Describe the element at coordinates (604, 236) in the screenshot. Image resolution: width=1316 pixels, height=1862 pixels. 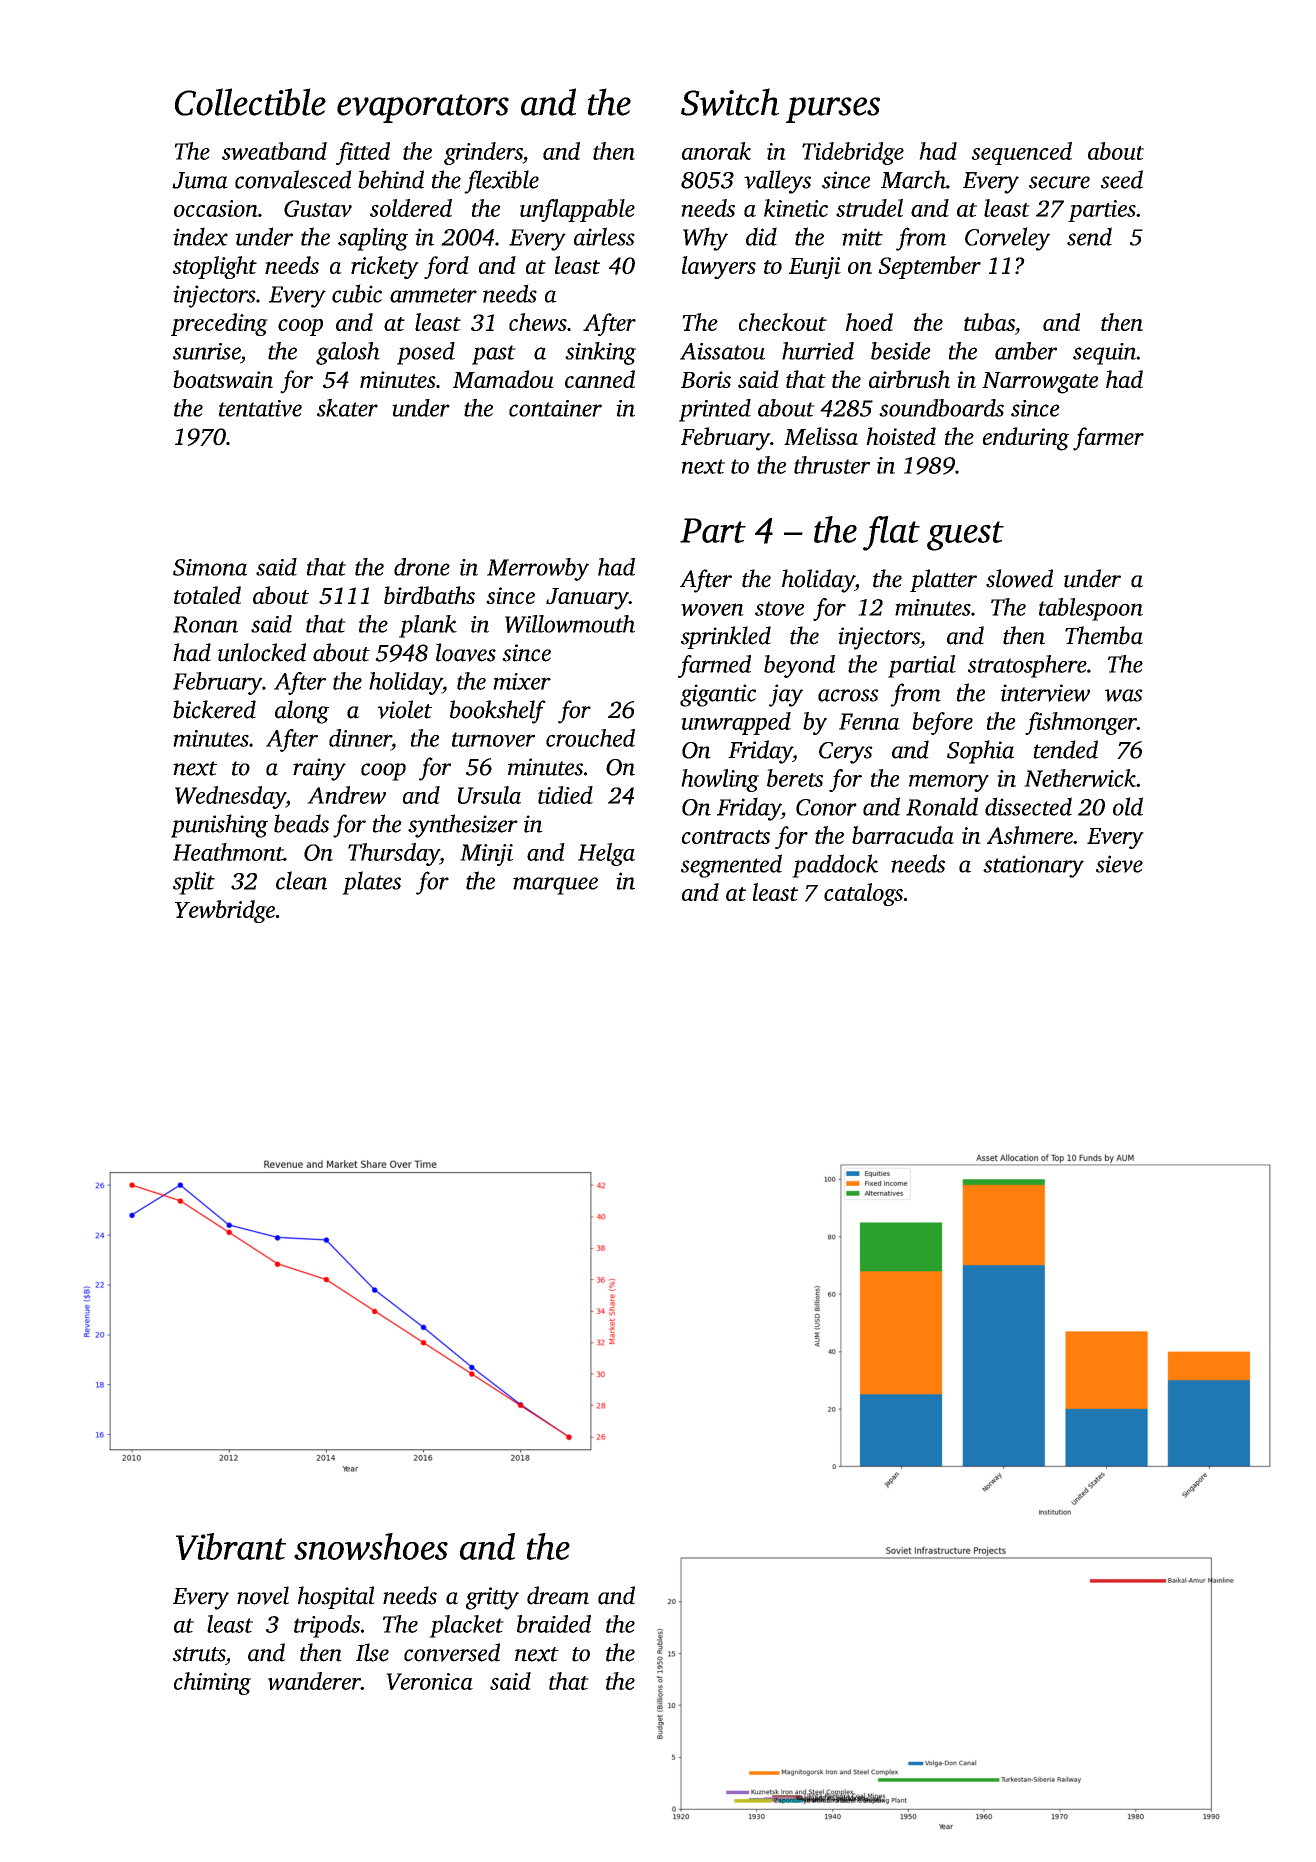
I see `airless` at that location.
